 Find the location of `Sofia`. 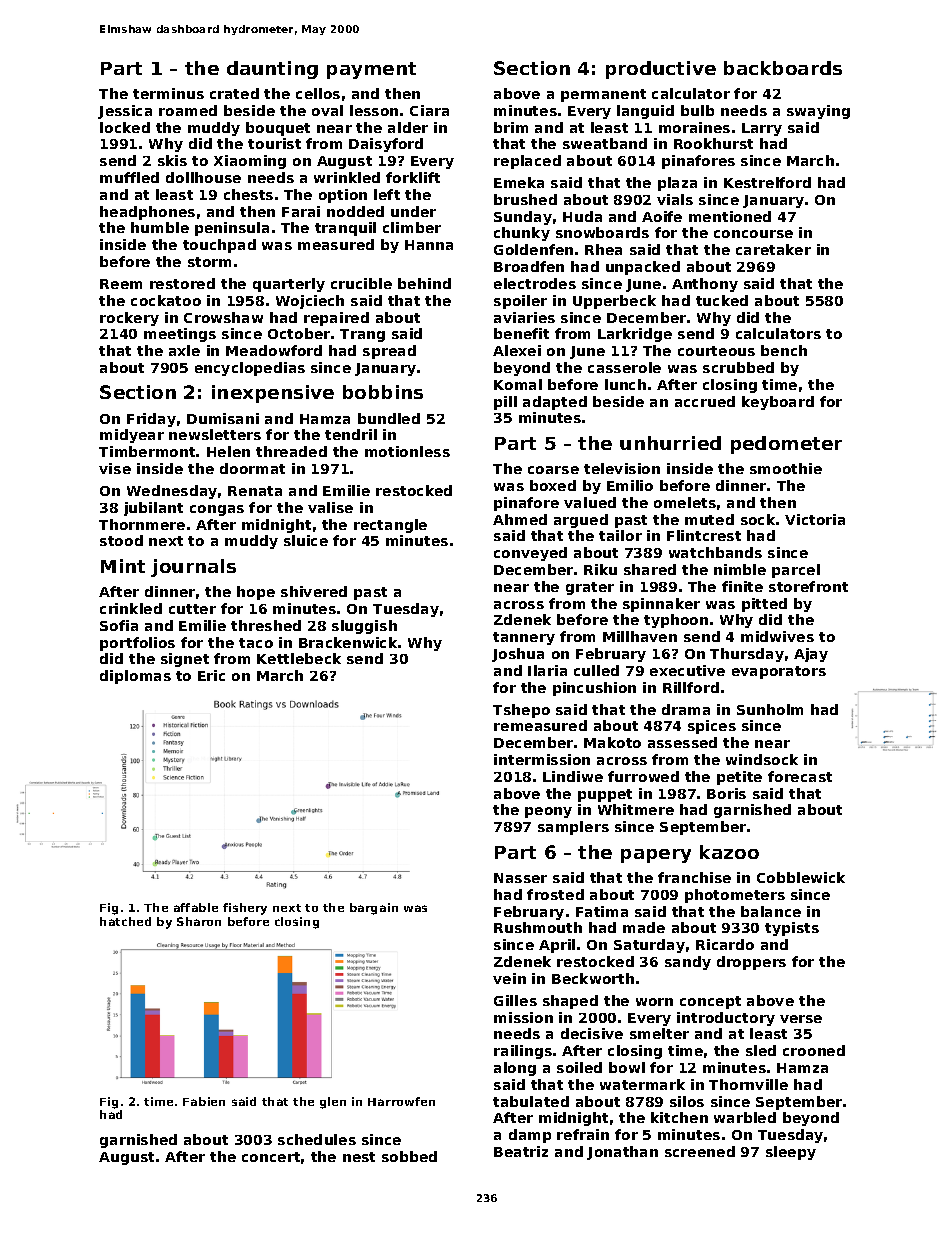

Sofia is located at coordinates (119, 625).
